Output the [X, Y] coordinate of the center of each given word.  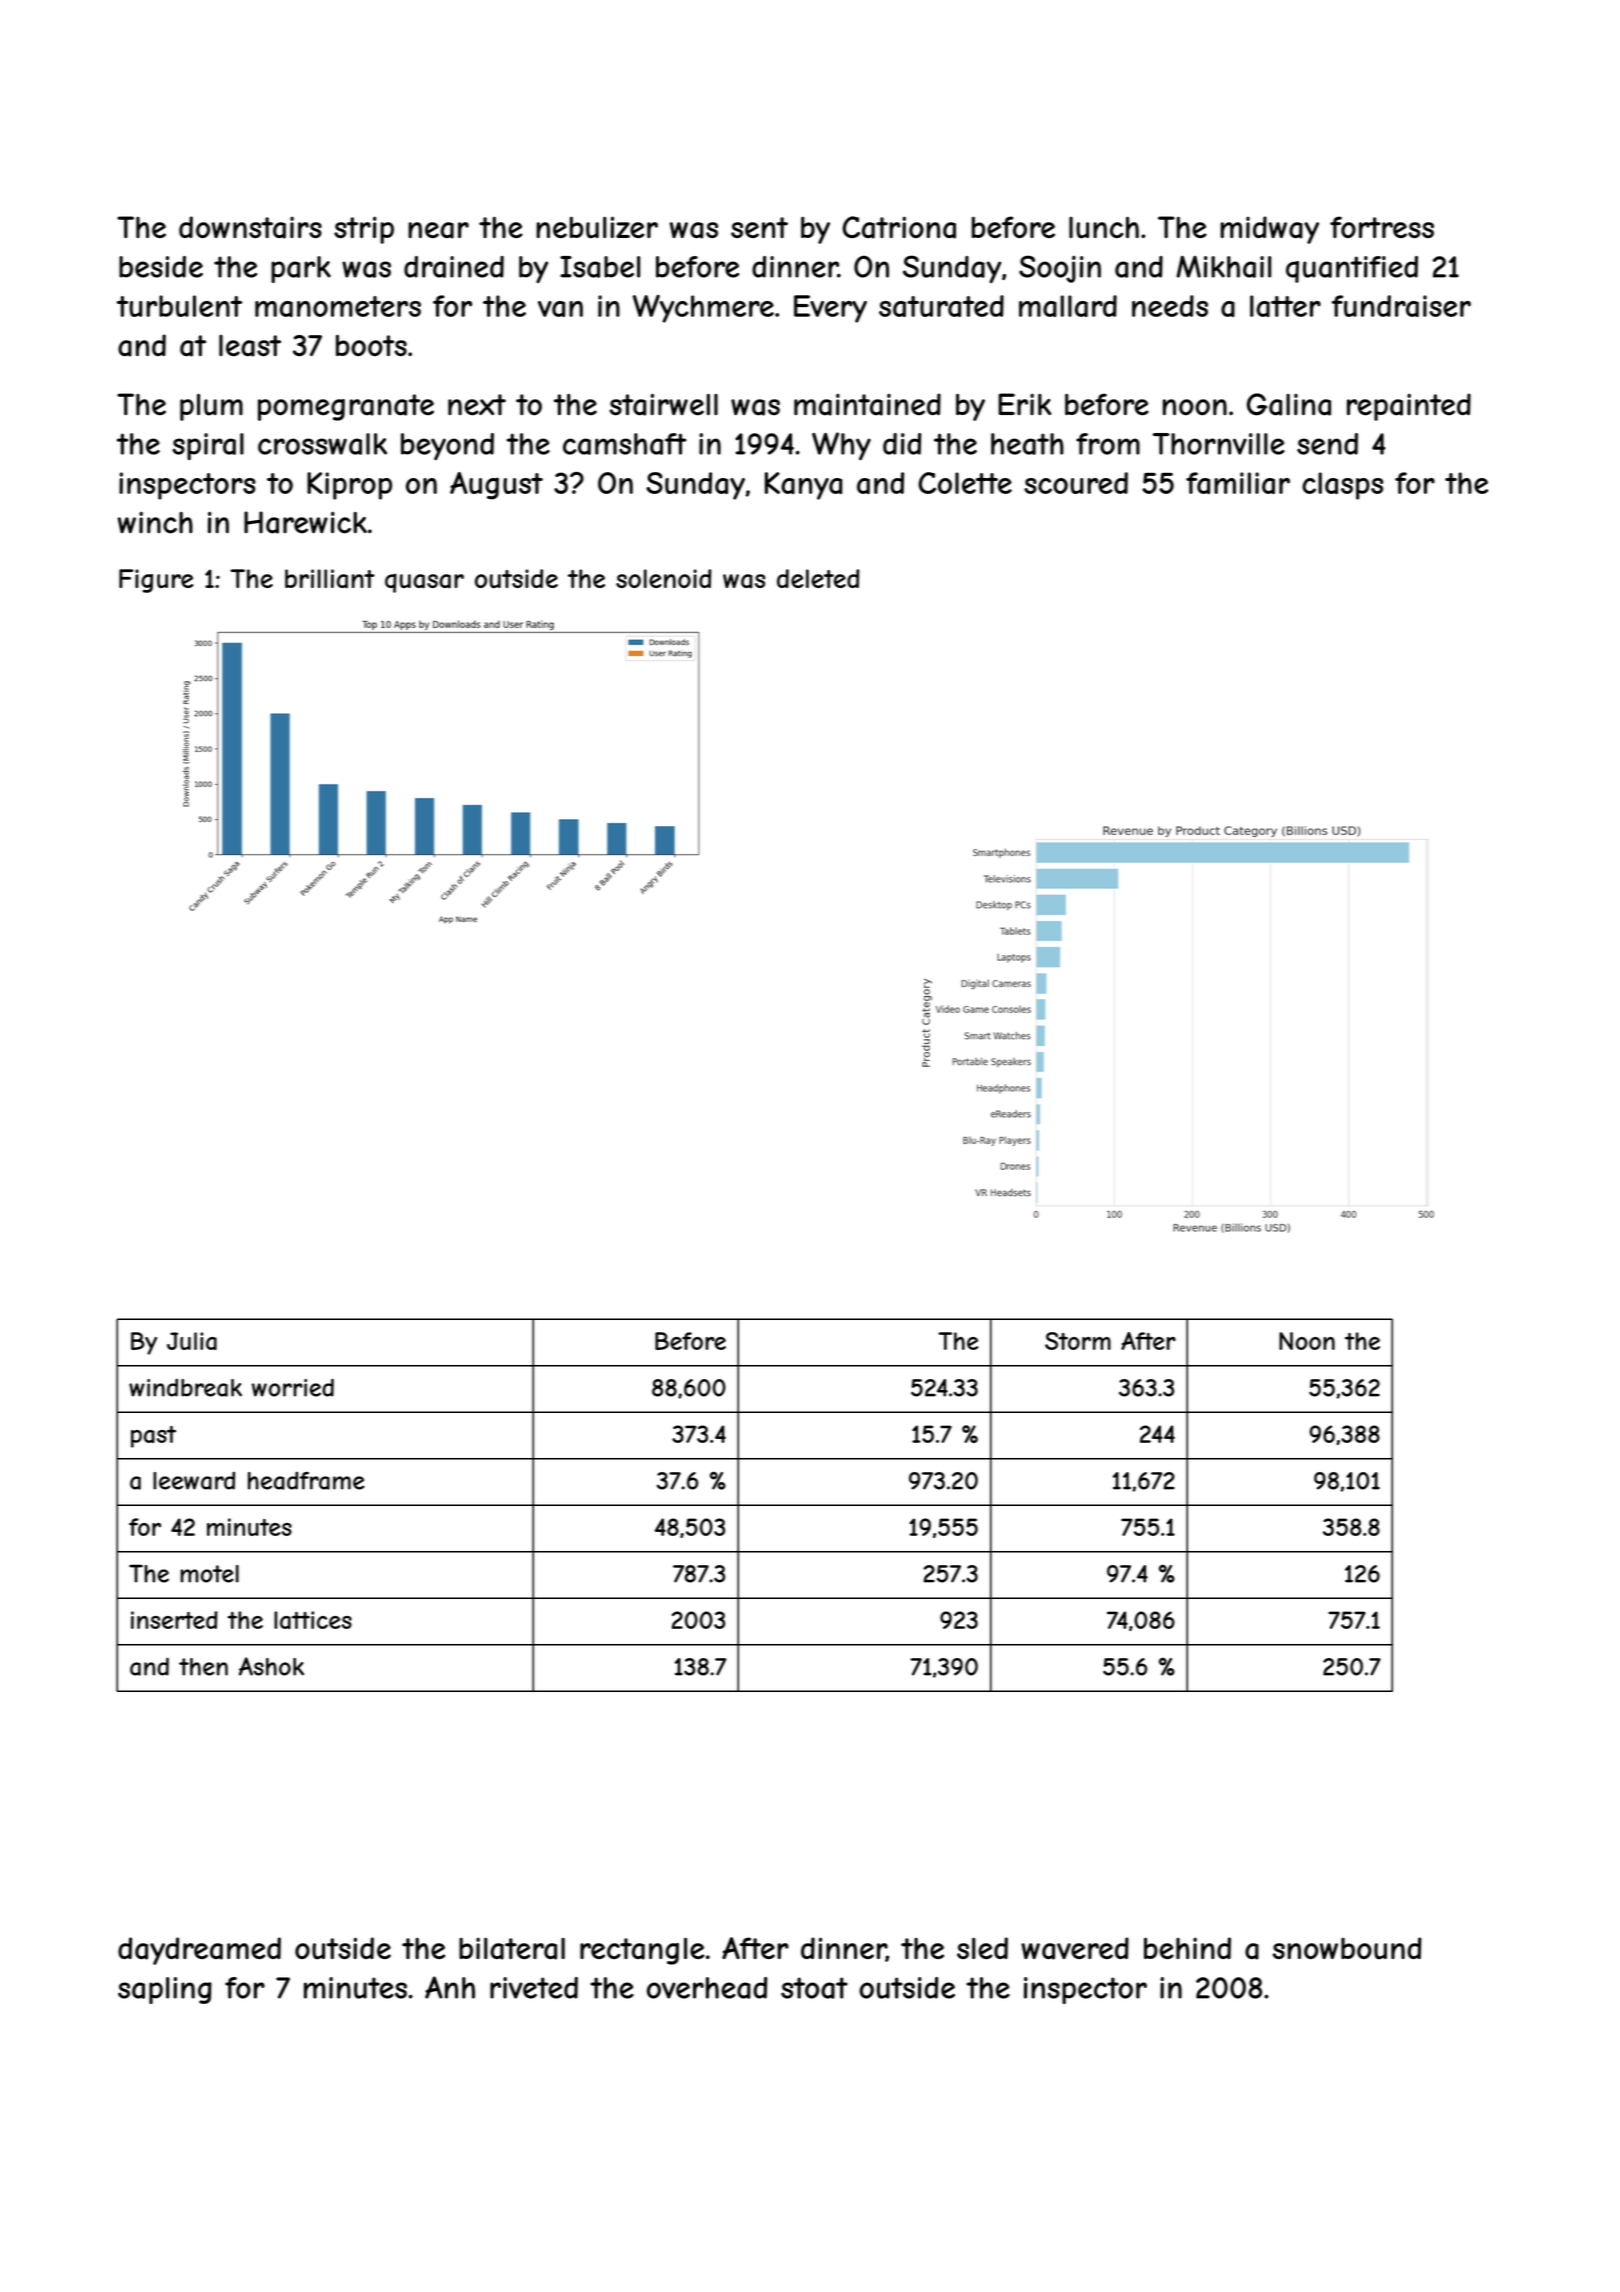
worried [293, 1387]
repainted [1409, 407]
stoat [814, 1988]
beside [161, 267]
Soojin [1060, 269]
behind [1187, 1948]
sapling [165, 1990]
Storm [1078, 1341]
